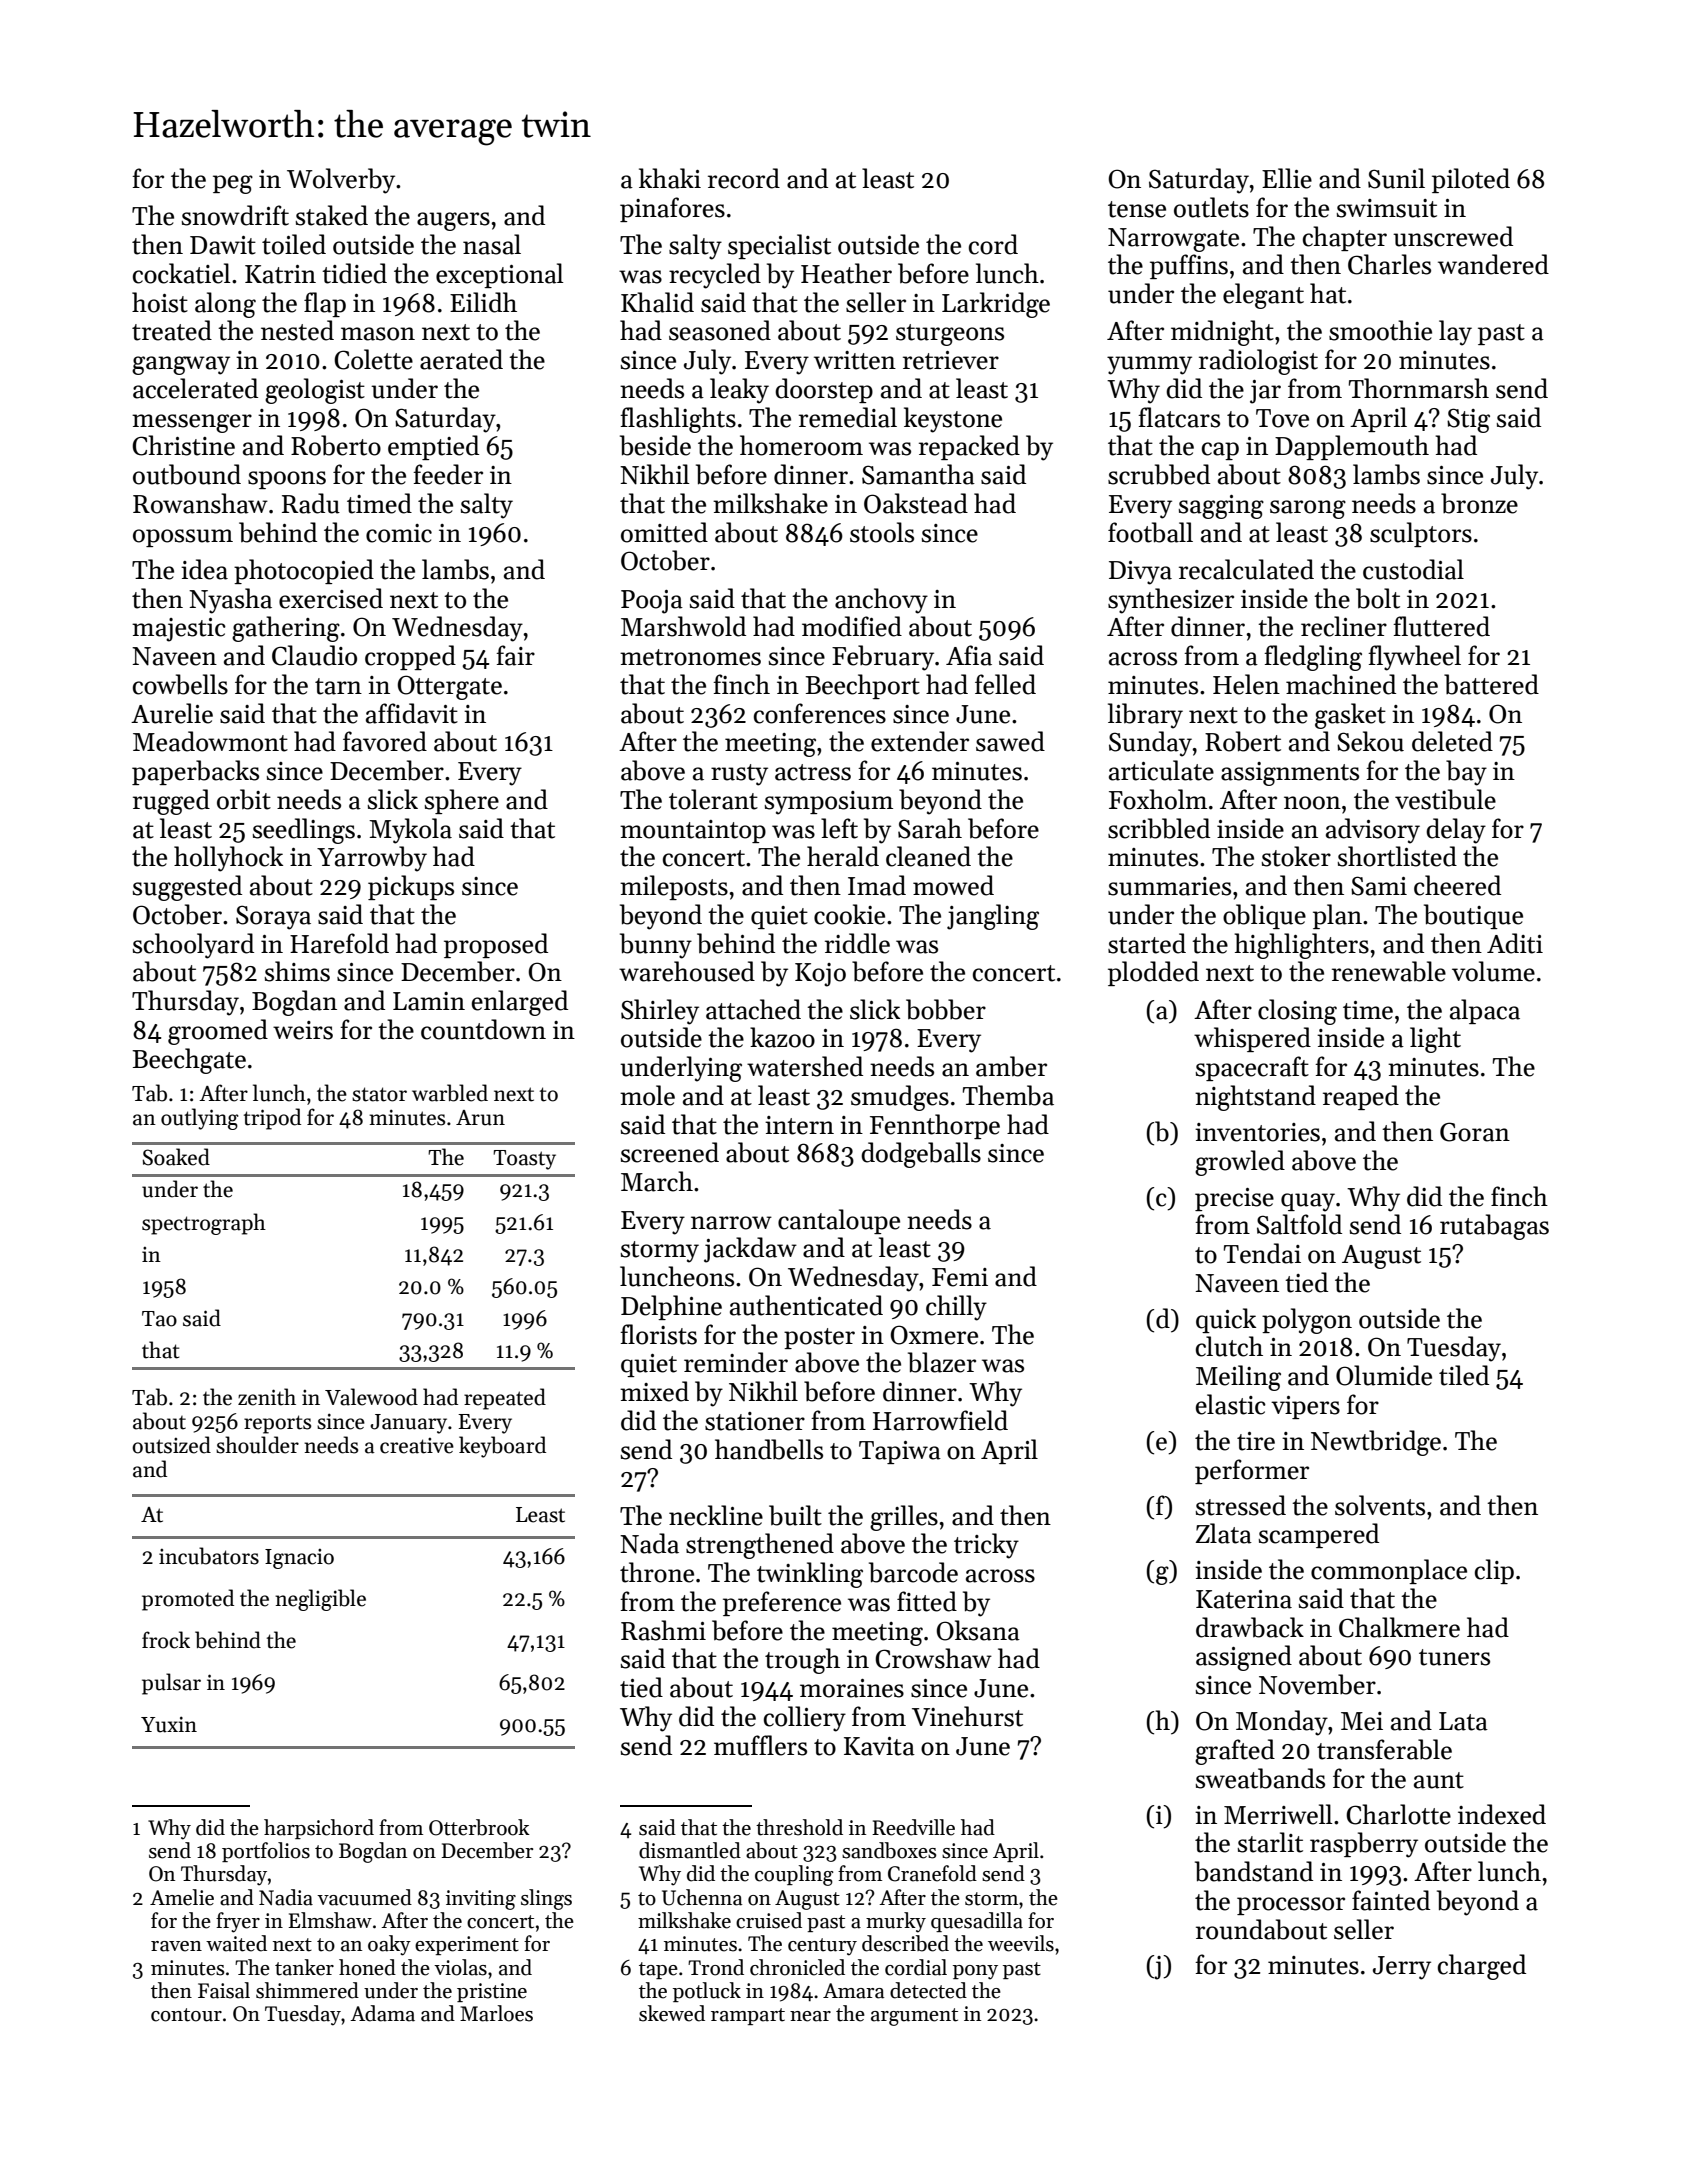 The height and width of the screenshot is (2178, 1683). I want to click on Harrowfield, so click(940, 1420).
